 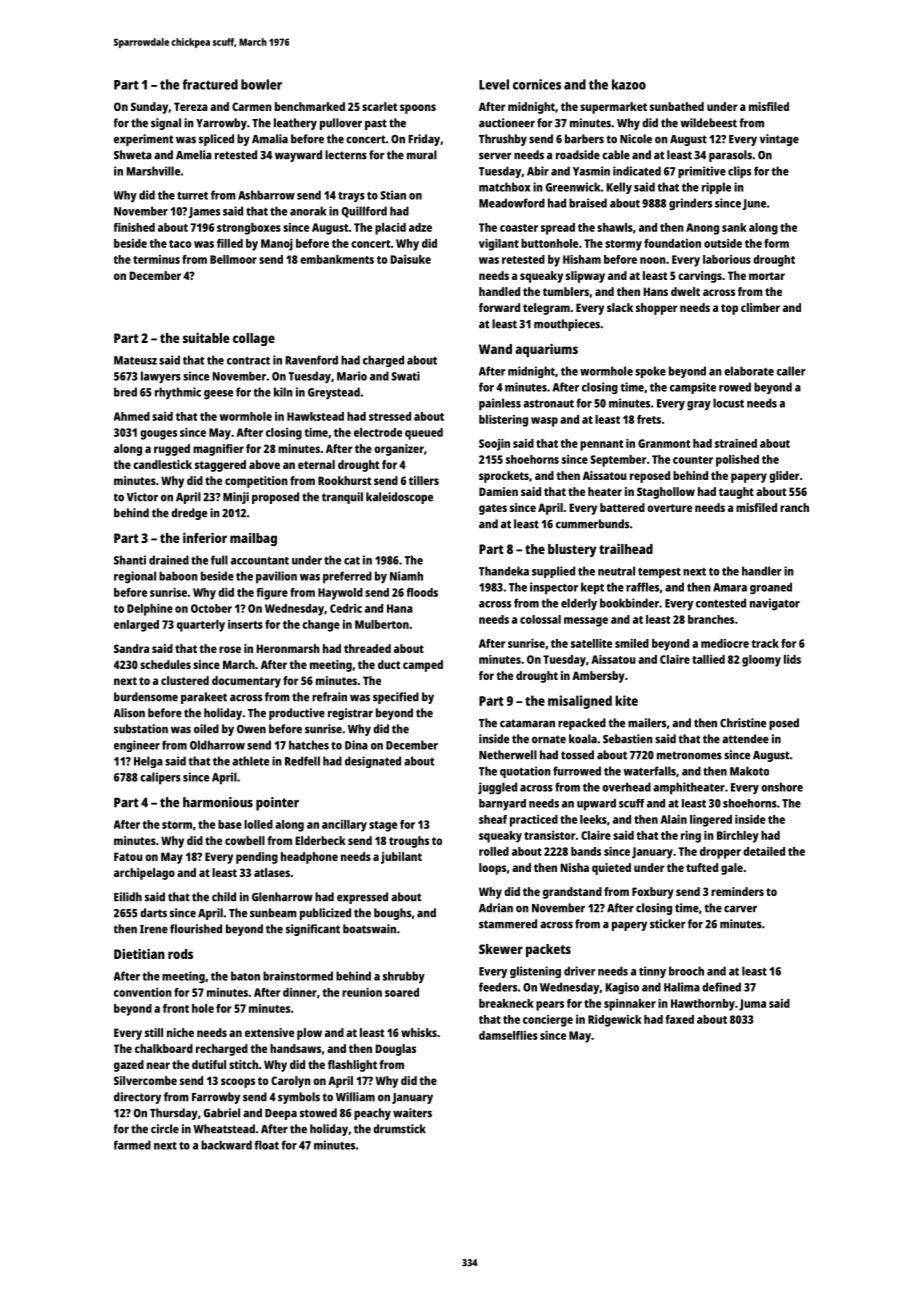 What do you see at coordinates (537, 84) in the screenshot?
I see `cornices` at bounding box center [537, 84].
